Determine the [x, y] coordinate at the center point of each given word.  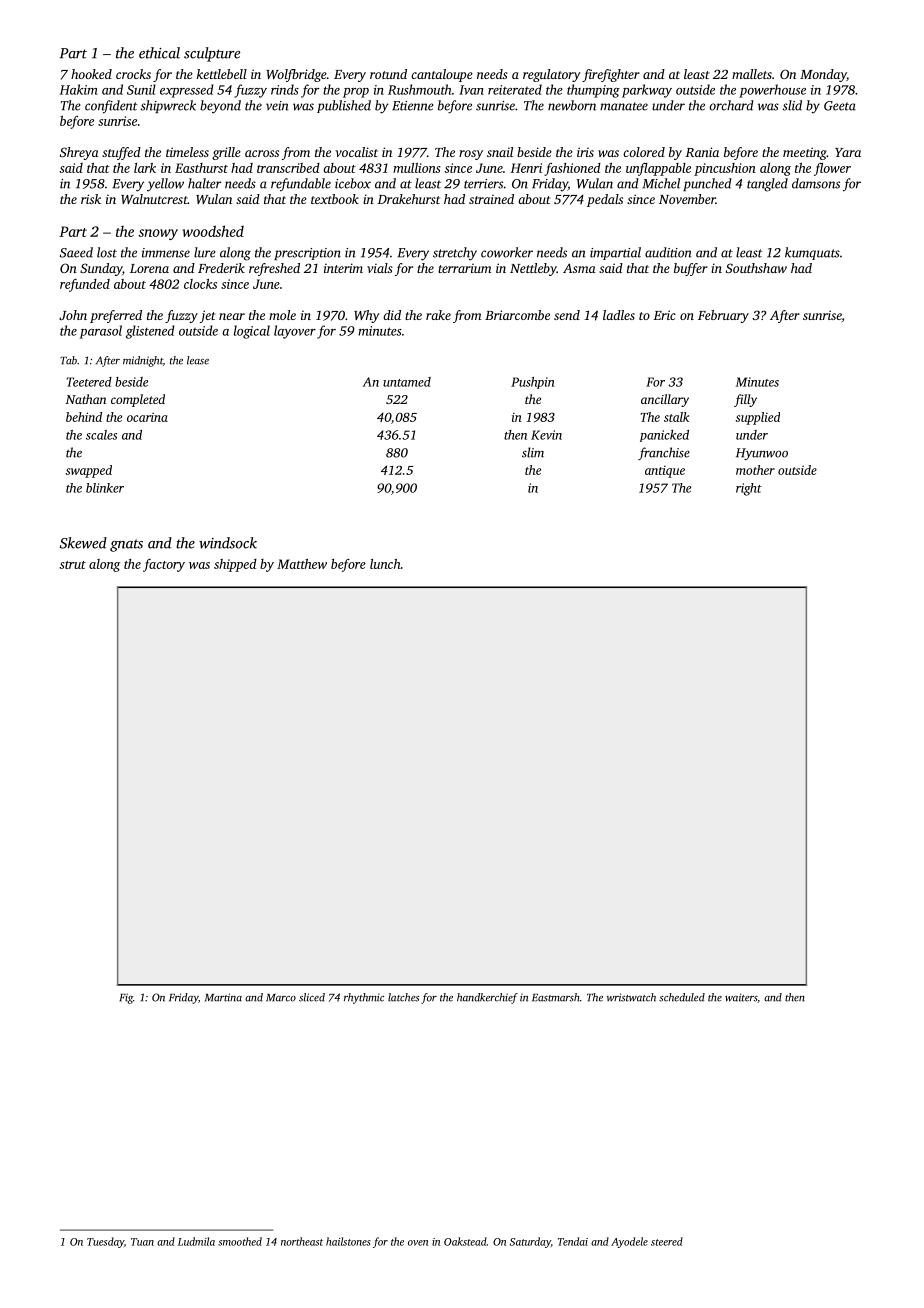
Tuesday [105, 1242]
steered [667, 1241]
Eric [664, 315]
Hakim [78, 89]
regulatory [552, 75]
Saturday [530, 1242]
